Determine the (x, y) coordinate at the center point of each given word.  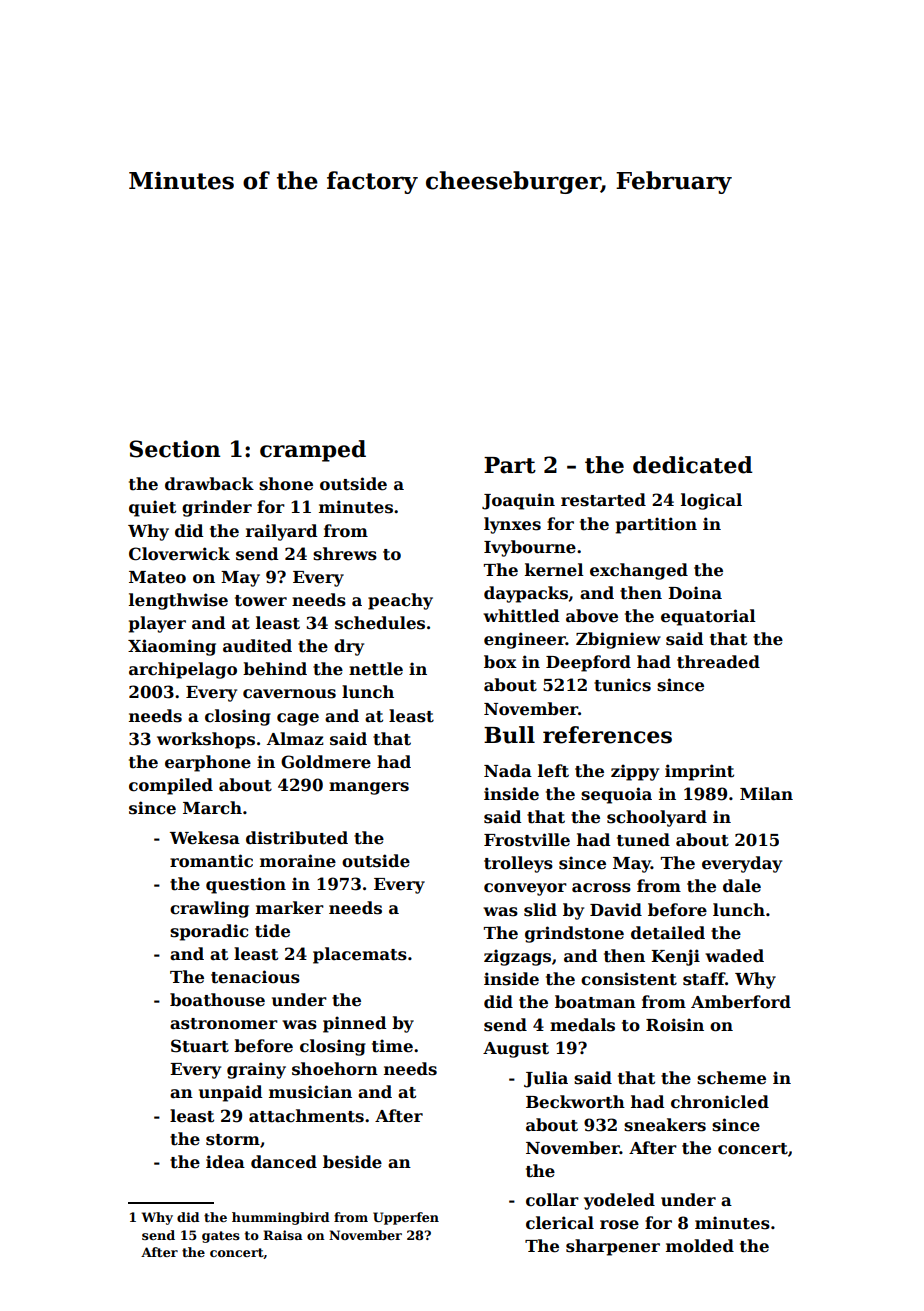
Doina (695, 593)
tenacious (255, 977)
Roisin (675, 1025)
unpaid (230, 1093)
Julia (546, 1079)
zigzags (517, 957)
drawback (209, 484)
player (157, 624)
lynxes (512, 525)
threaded (718, 662)
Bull (509, 735)
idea (225, 1162)
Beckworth (575, 1102)
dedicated (693, 465)
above (592, 616)
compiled (171, 786)
